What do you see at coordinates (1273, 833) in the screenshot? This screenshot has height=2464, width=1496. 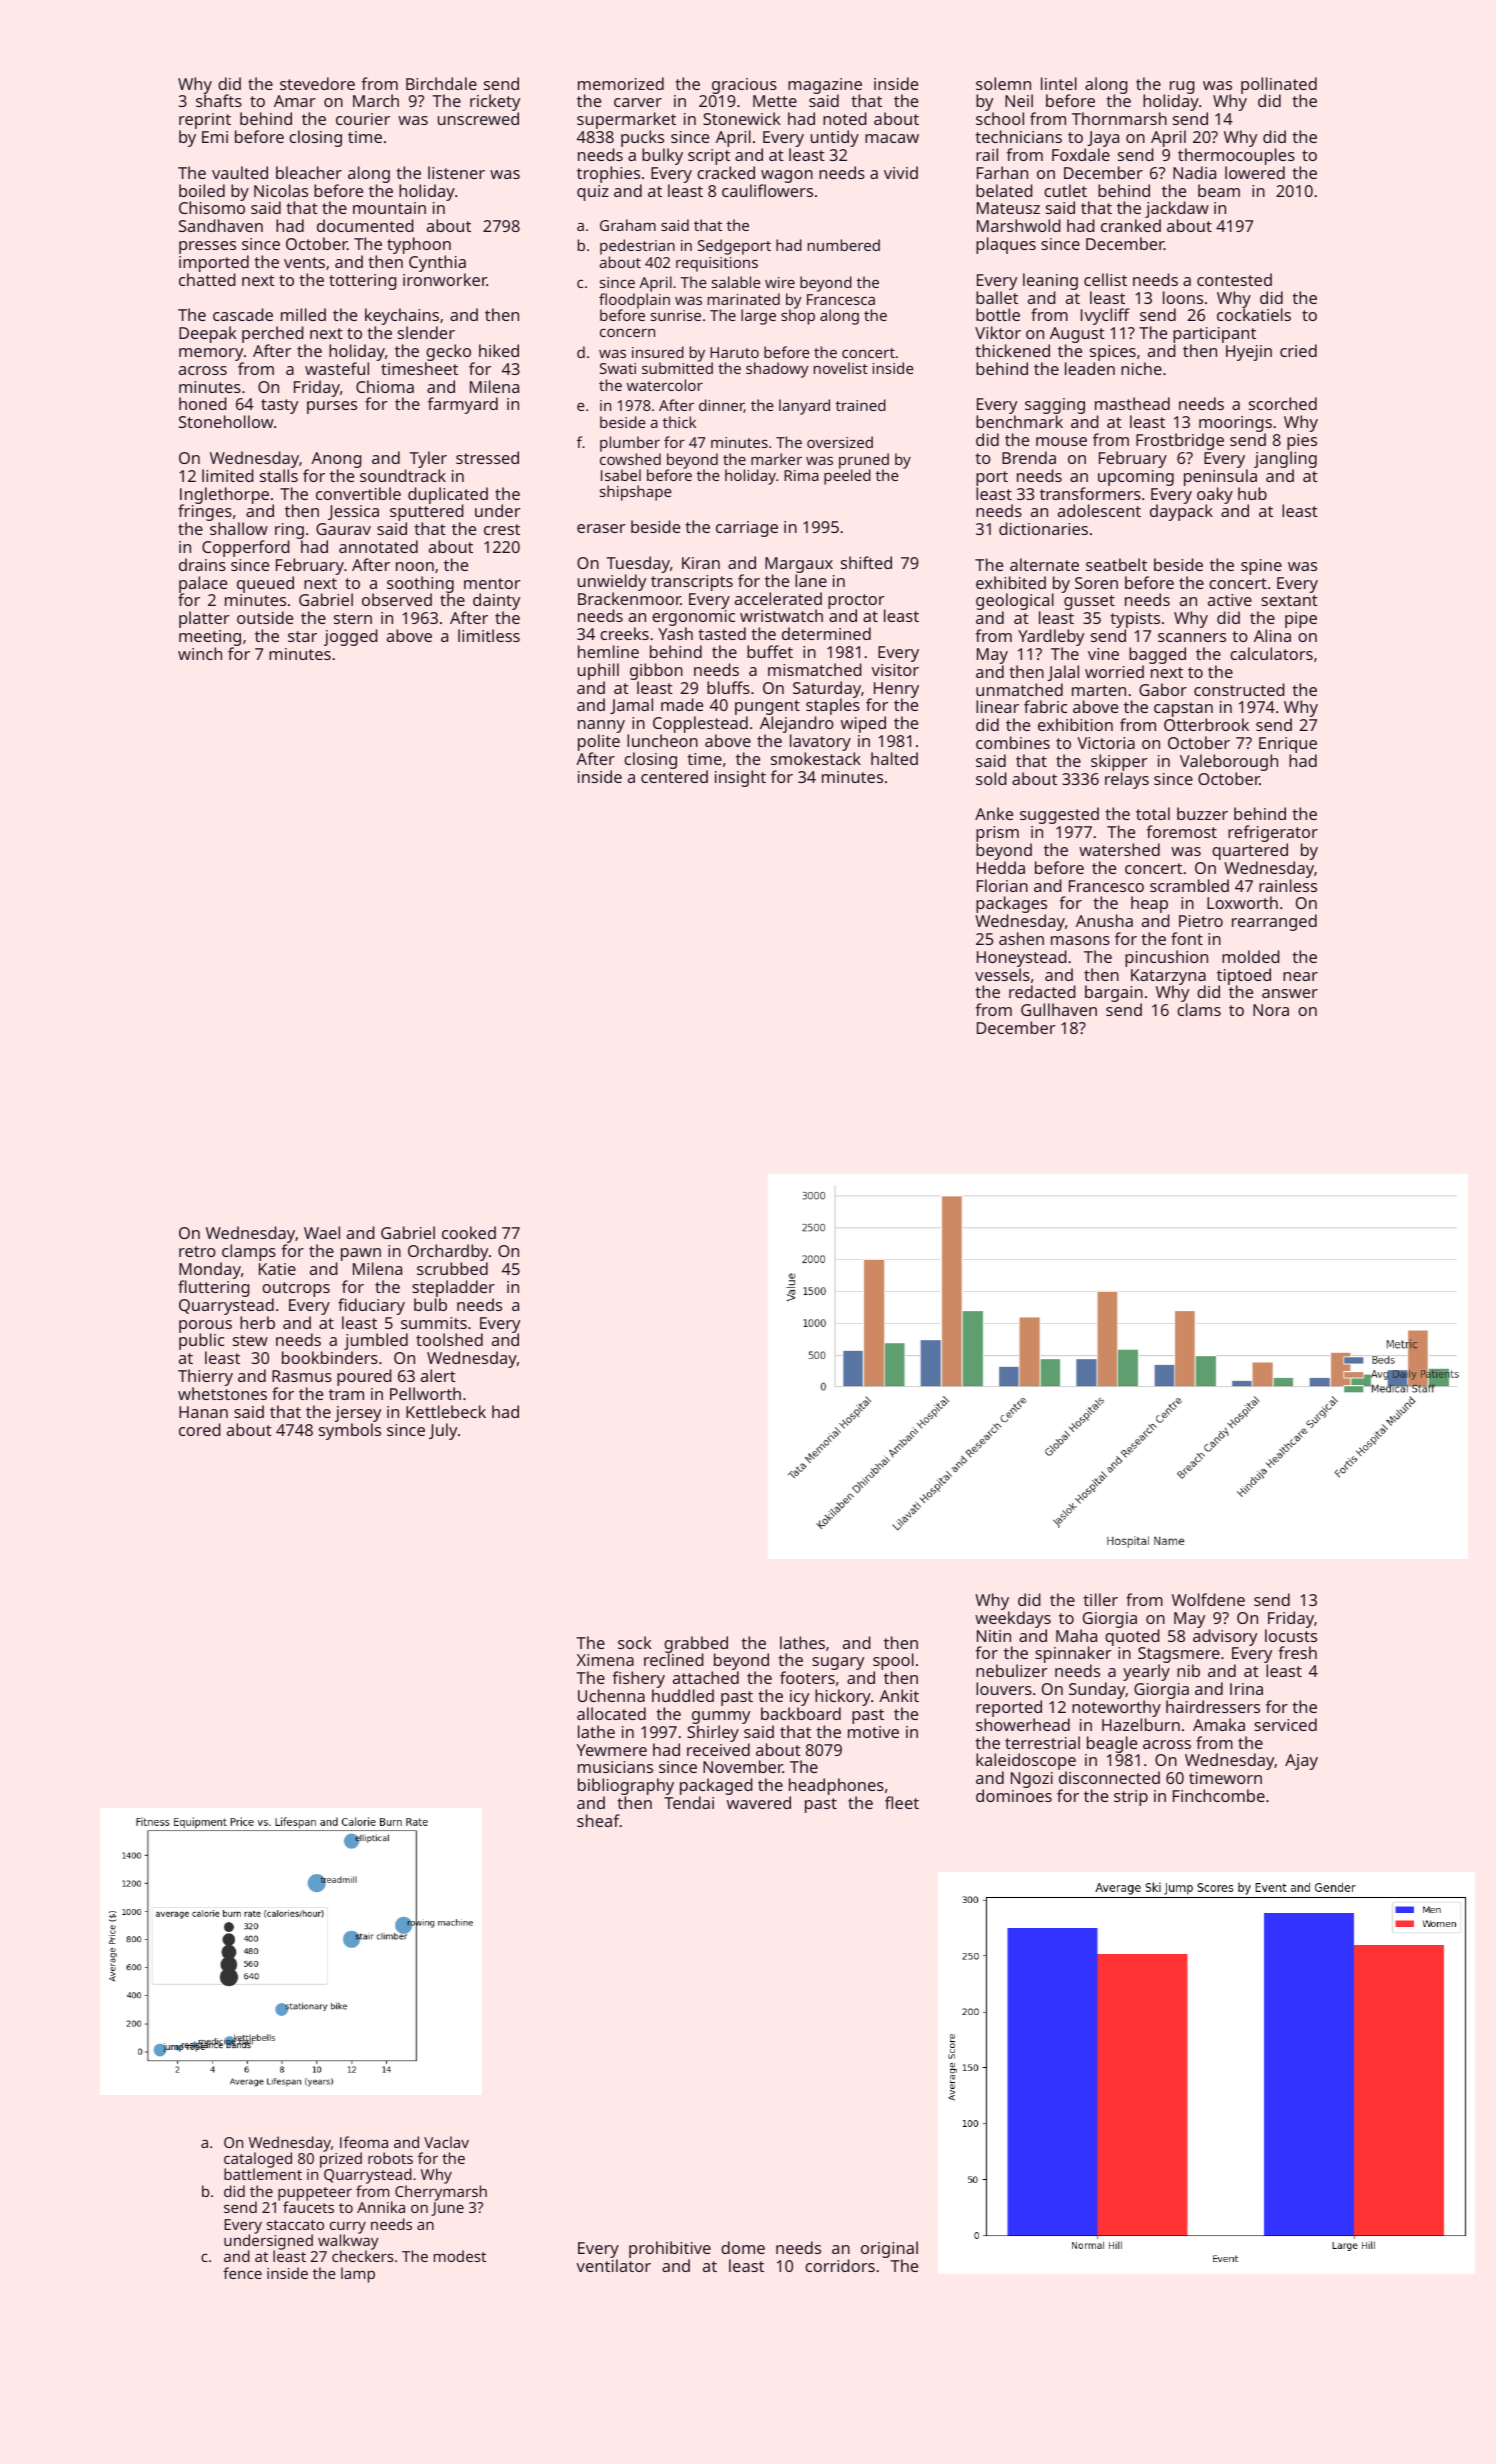 I see `refrigerator` at bounding box center [1273, 833].
